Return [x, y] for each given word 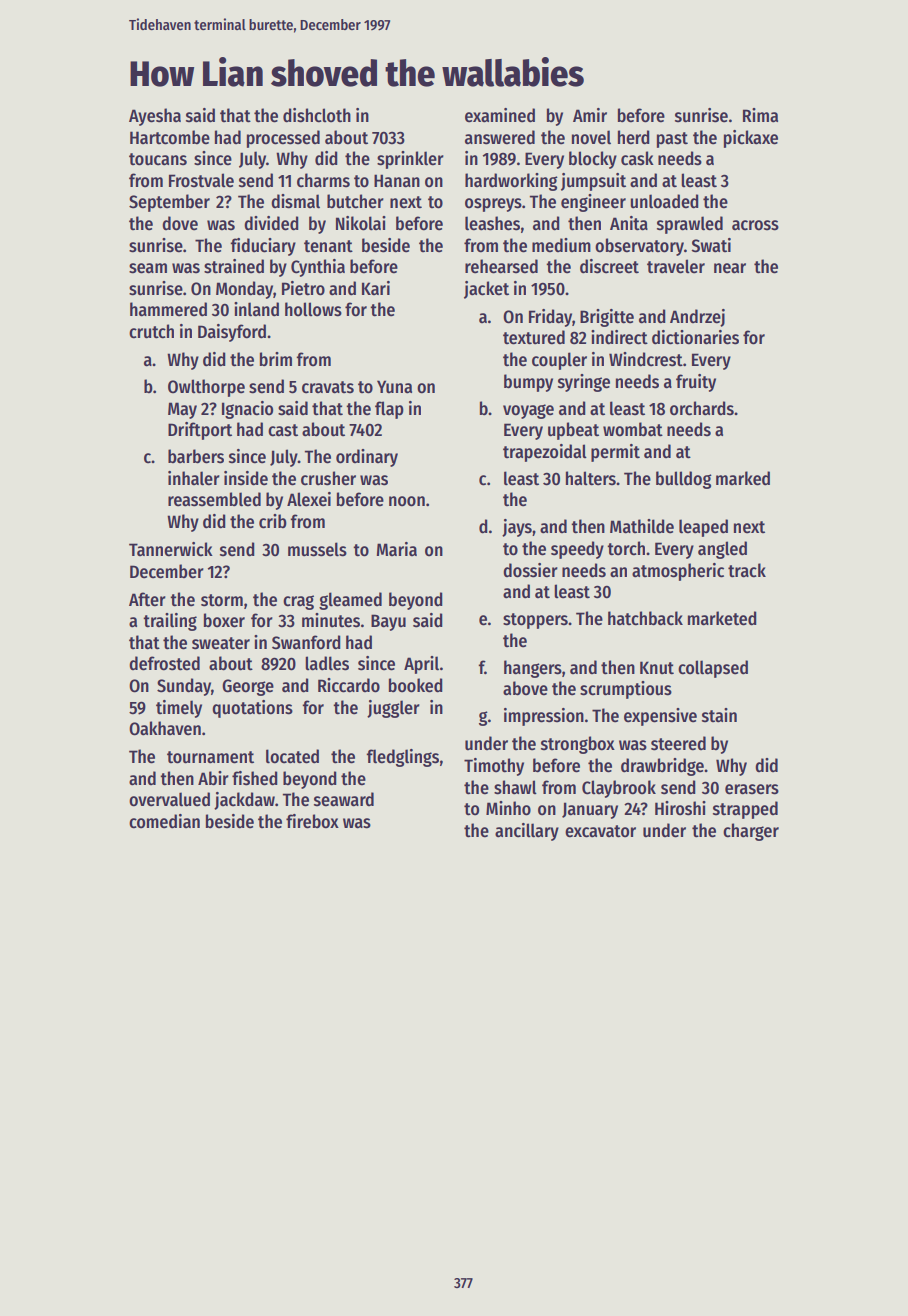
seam [148, 268]
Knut [657, 668]
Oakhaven [165, 728]
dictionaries [695, 337]
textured [534, 337]
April [421, 665]
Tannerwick [171, 549]
